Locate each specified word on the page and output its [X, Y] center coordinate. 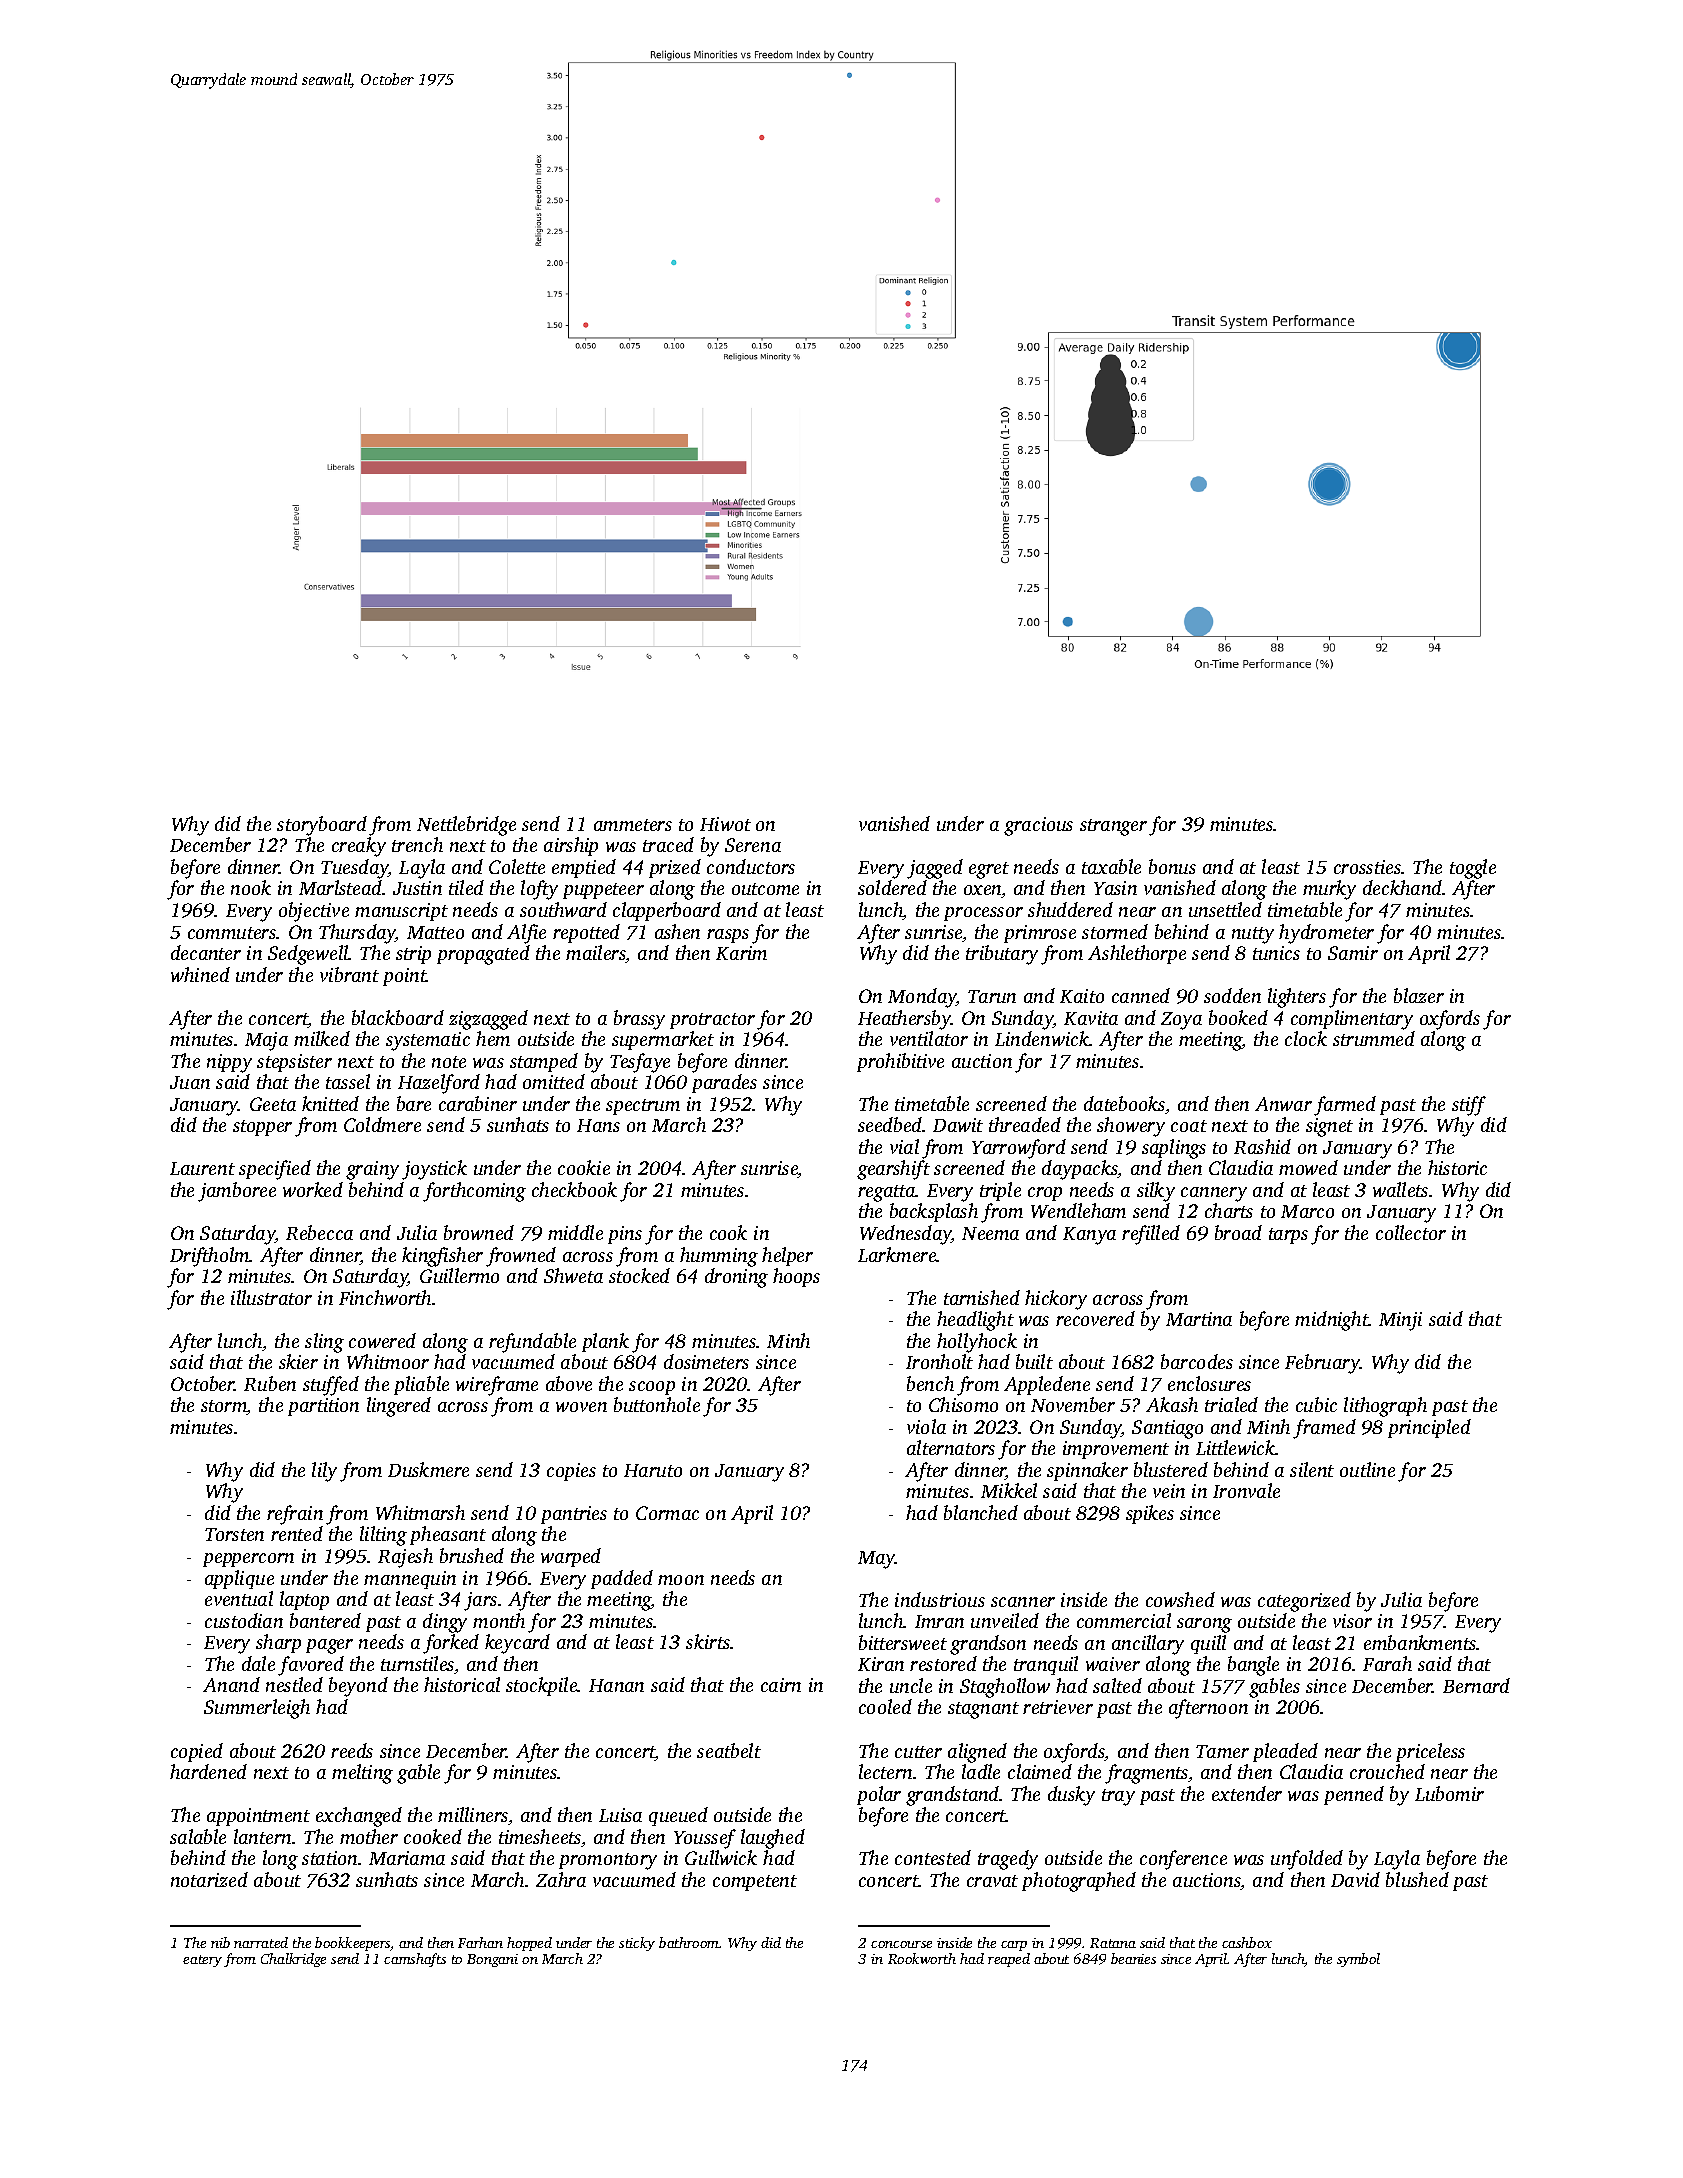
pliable [421, 1385]
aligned [977, 1753]
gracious [1038, 826]
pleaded [1285, 1752]
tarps [1288, 1236]
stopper [262, 1128]
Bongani [492, 1960]
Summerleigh [257, 1709]
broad [1238, 1232]
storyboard [322, 826]
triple [1000, 1191]
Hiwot [725, 824]
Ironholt [939, 1361]
